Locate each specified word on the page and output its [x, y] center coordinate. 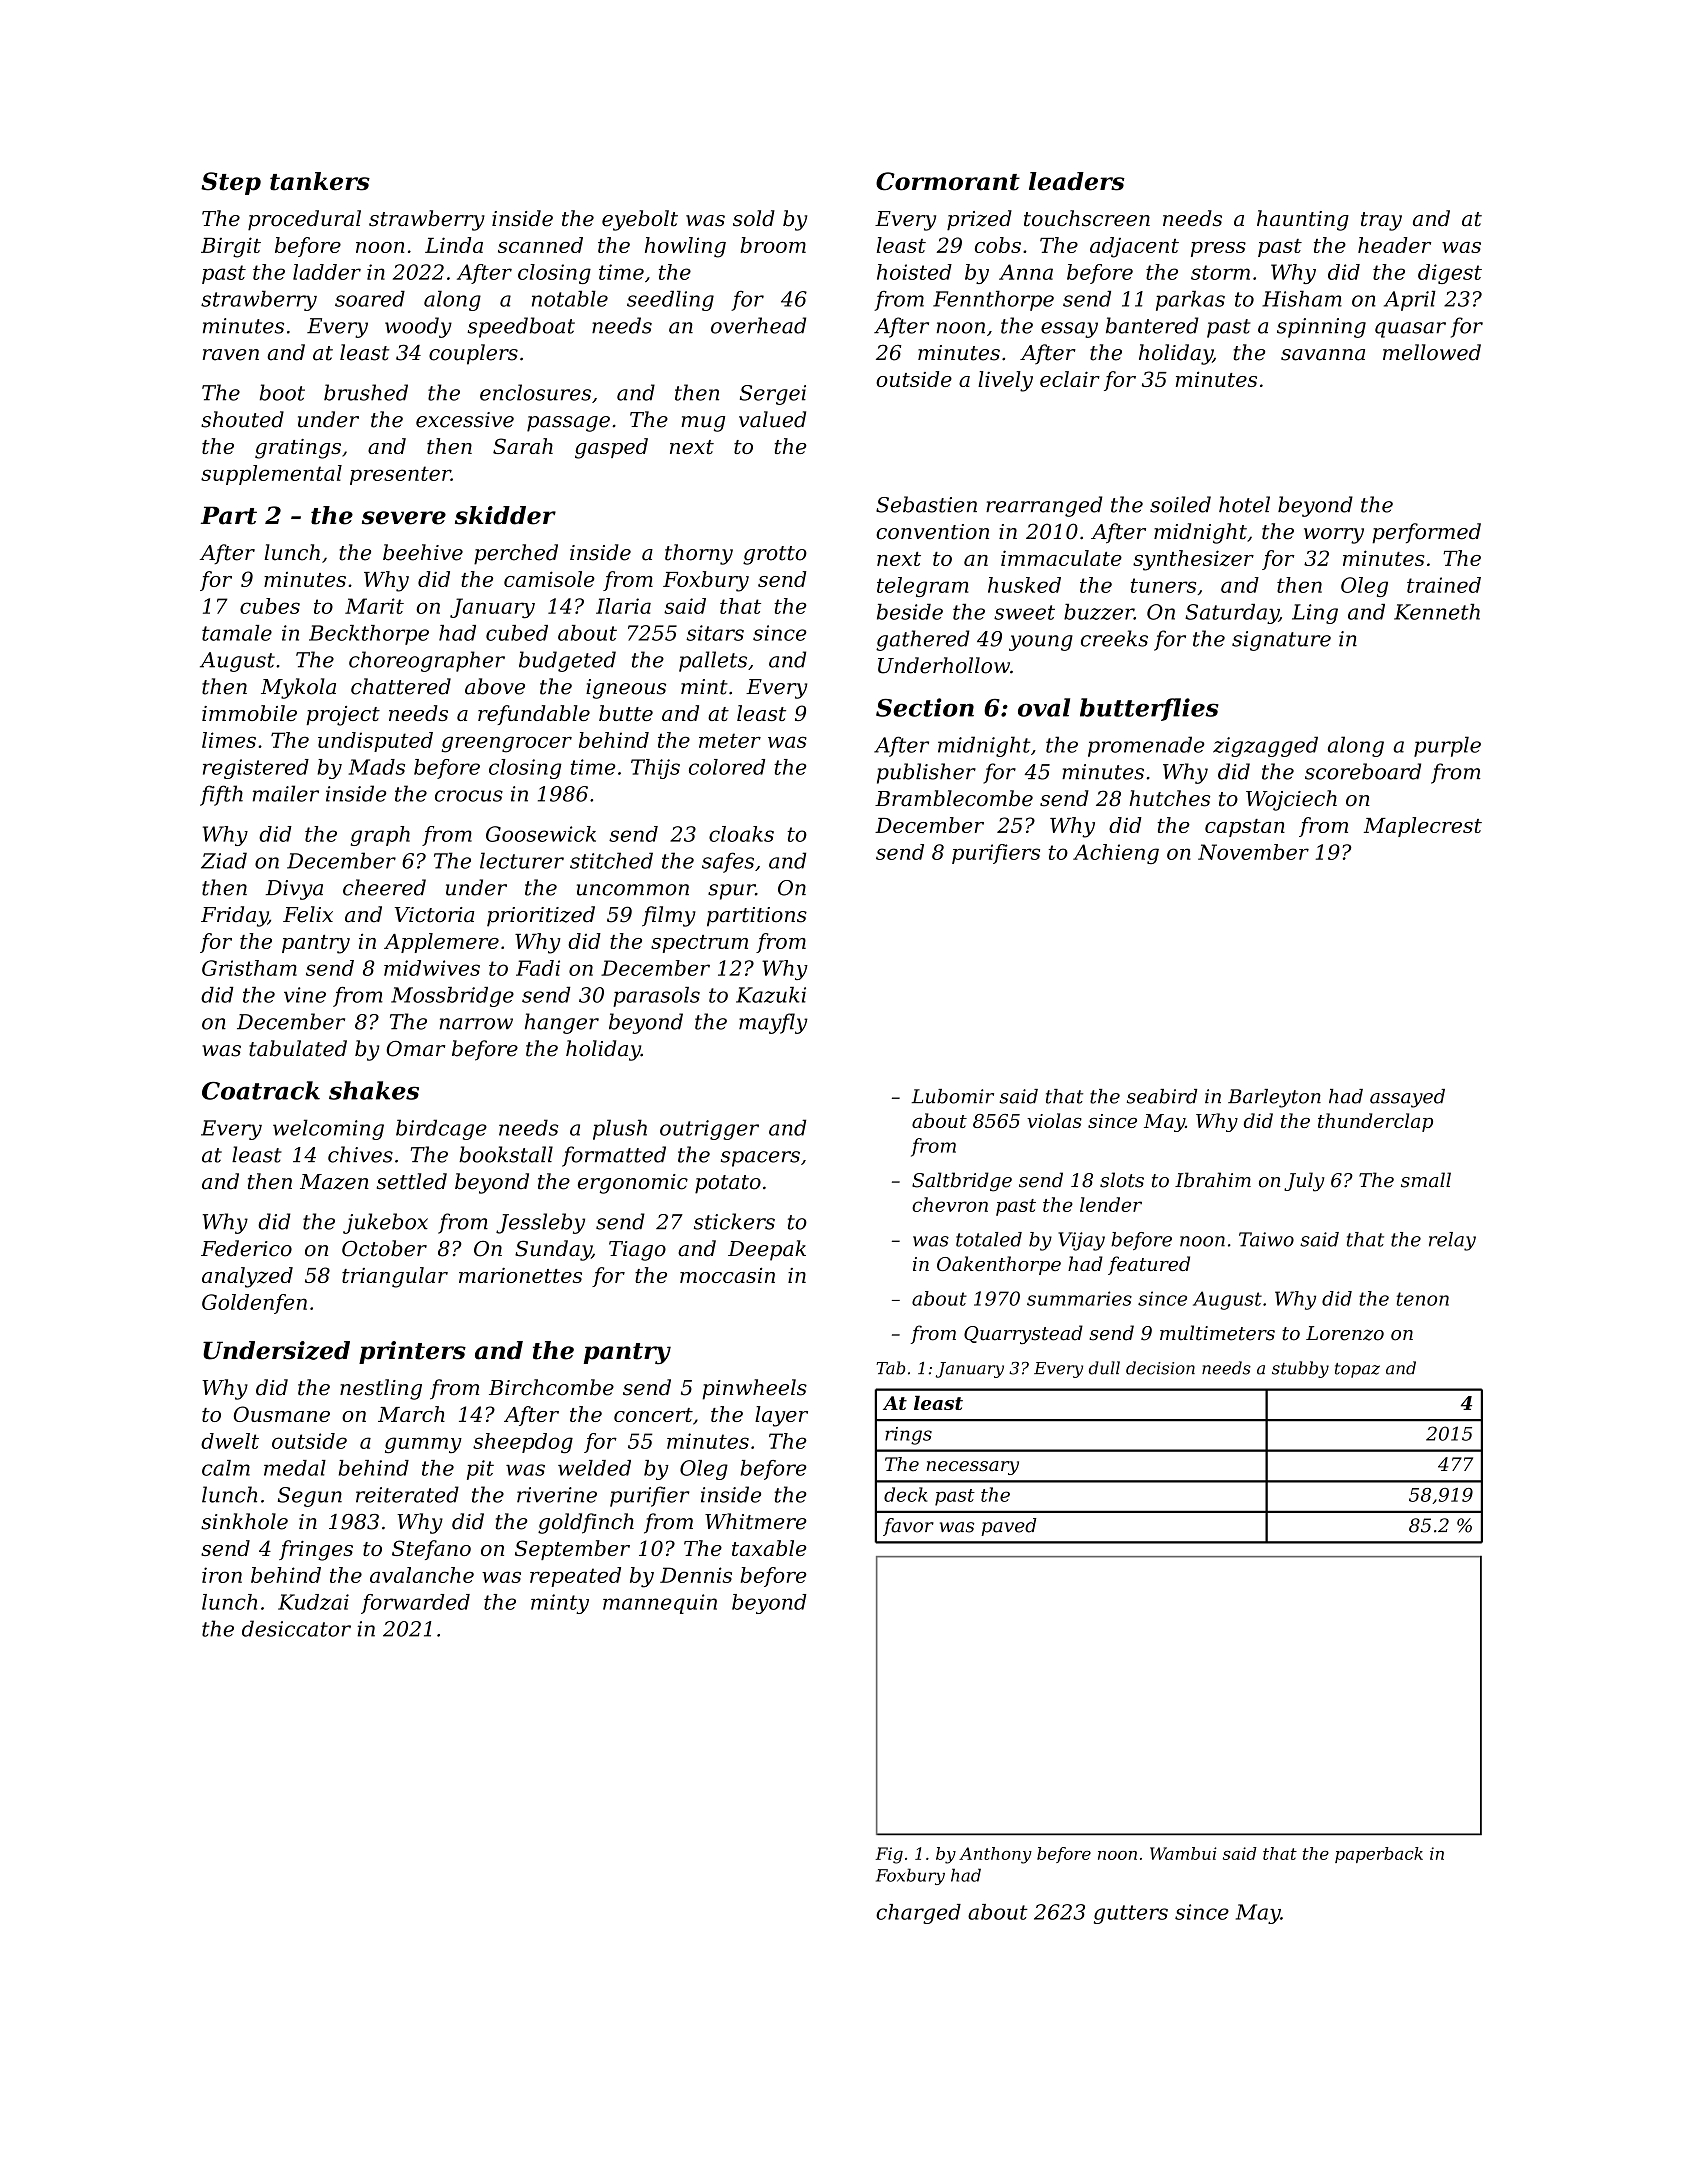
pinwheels [754, 1389]
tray [1381, 221]
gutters [1131, 1914]
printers [412, 1352]
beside [910, 612]
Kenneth [1437, 612]
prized [979, 220]
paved [1008, 1527]
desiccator [296, 1628]
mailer [286, 793]
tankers [320, 181]
